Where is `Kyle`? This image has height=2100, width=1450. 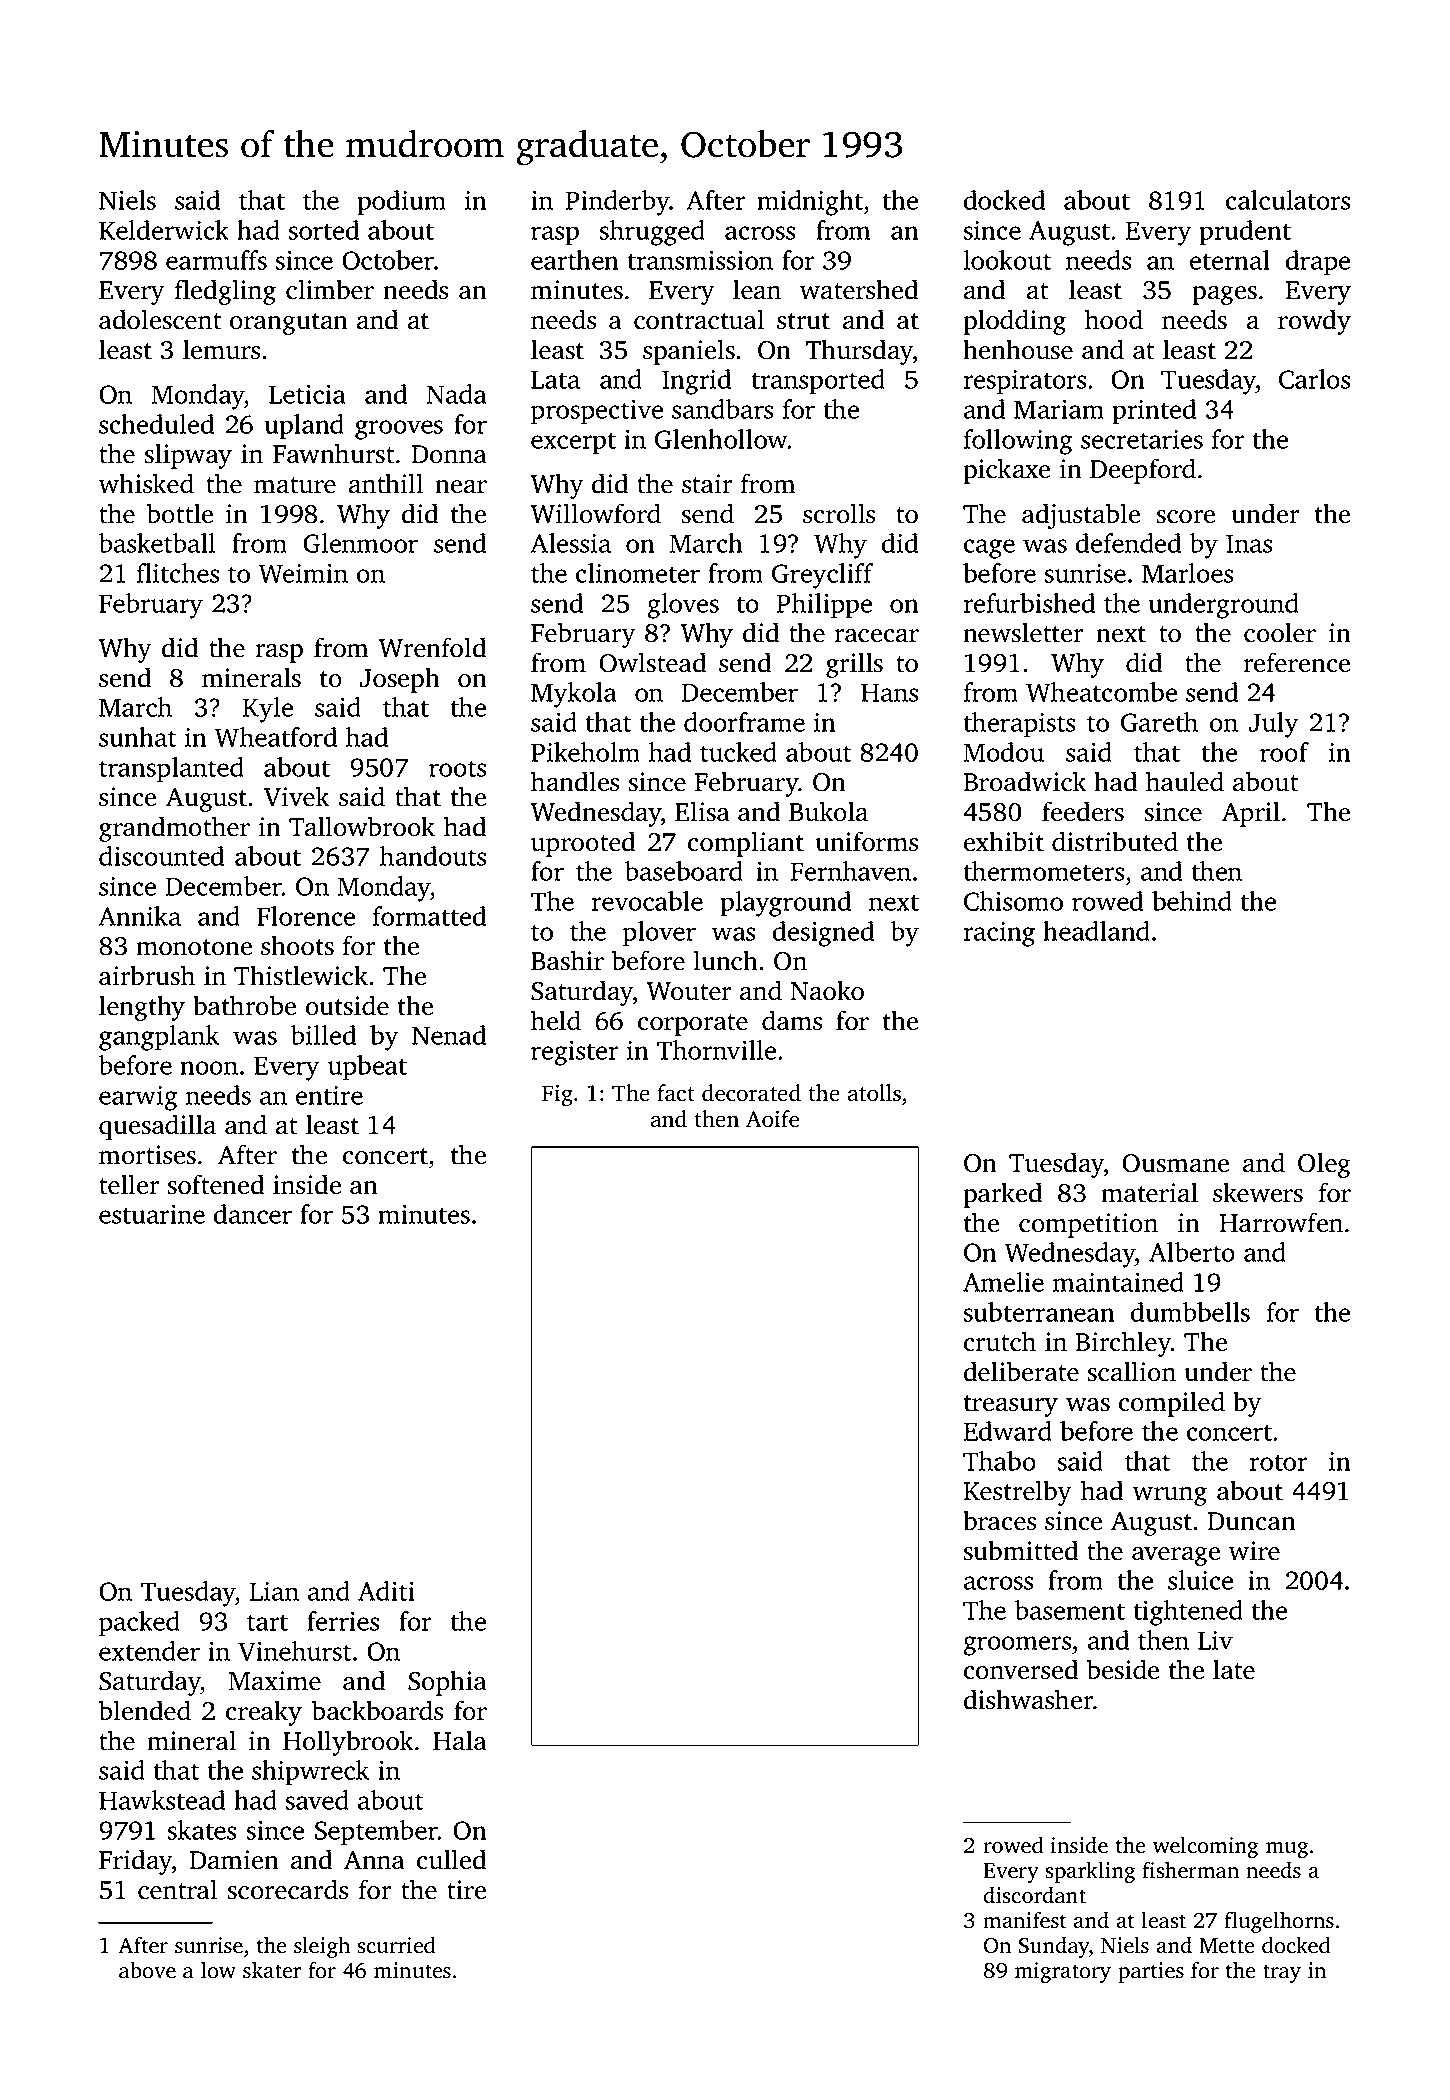
Kyle is located at coordinates (268, 710).
